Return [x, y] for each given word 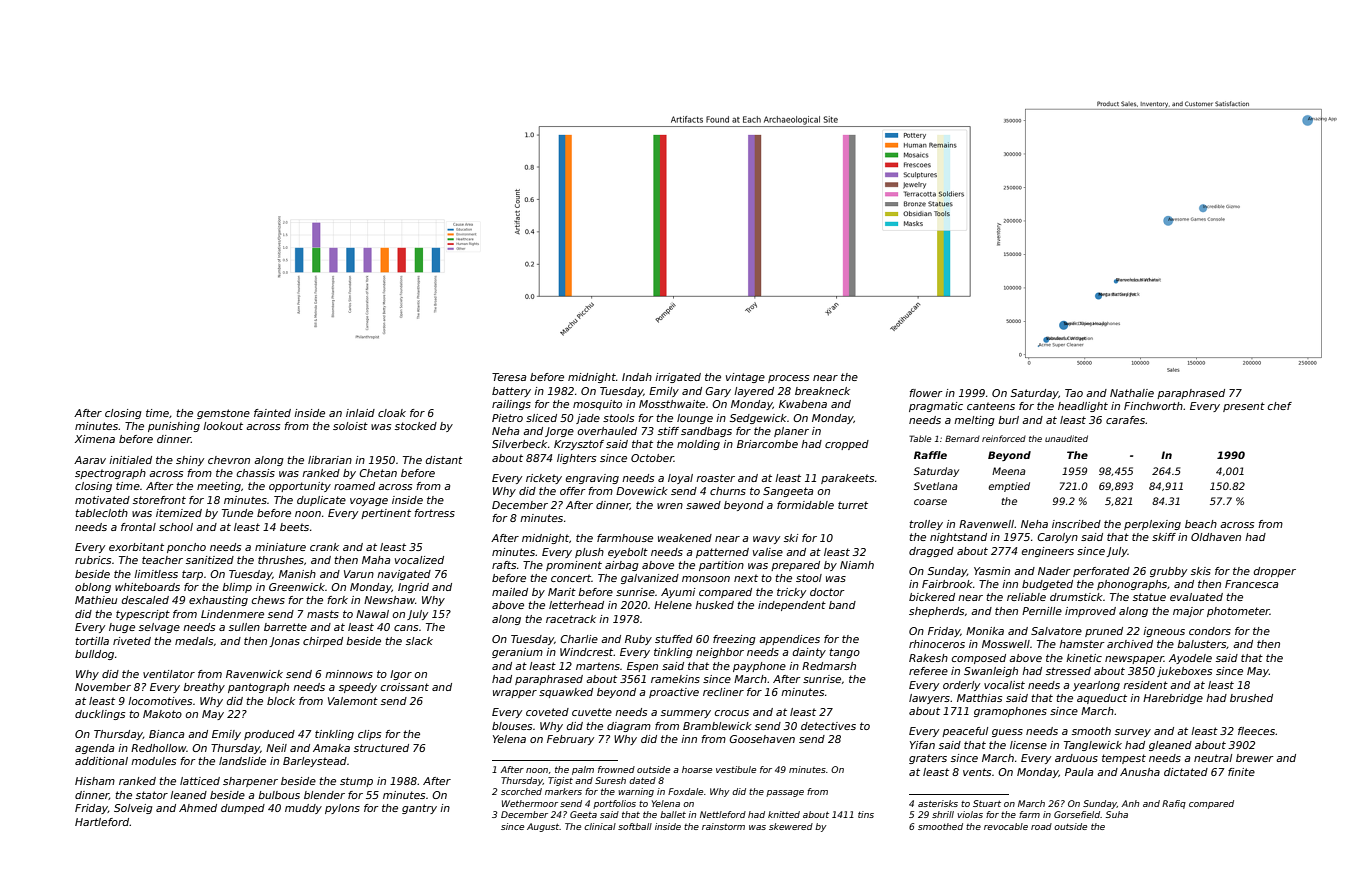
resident [1145, 685]
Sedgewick [758, 419]
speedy [358, 688]
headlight [1083, 407]
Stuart [987, 803]
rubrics [93, 560]
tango [844, 653]
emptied [1009, 487]
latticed [200, 781]
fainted [272, 413]
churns [728, 491]
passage [785, 793]
